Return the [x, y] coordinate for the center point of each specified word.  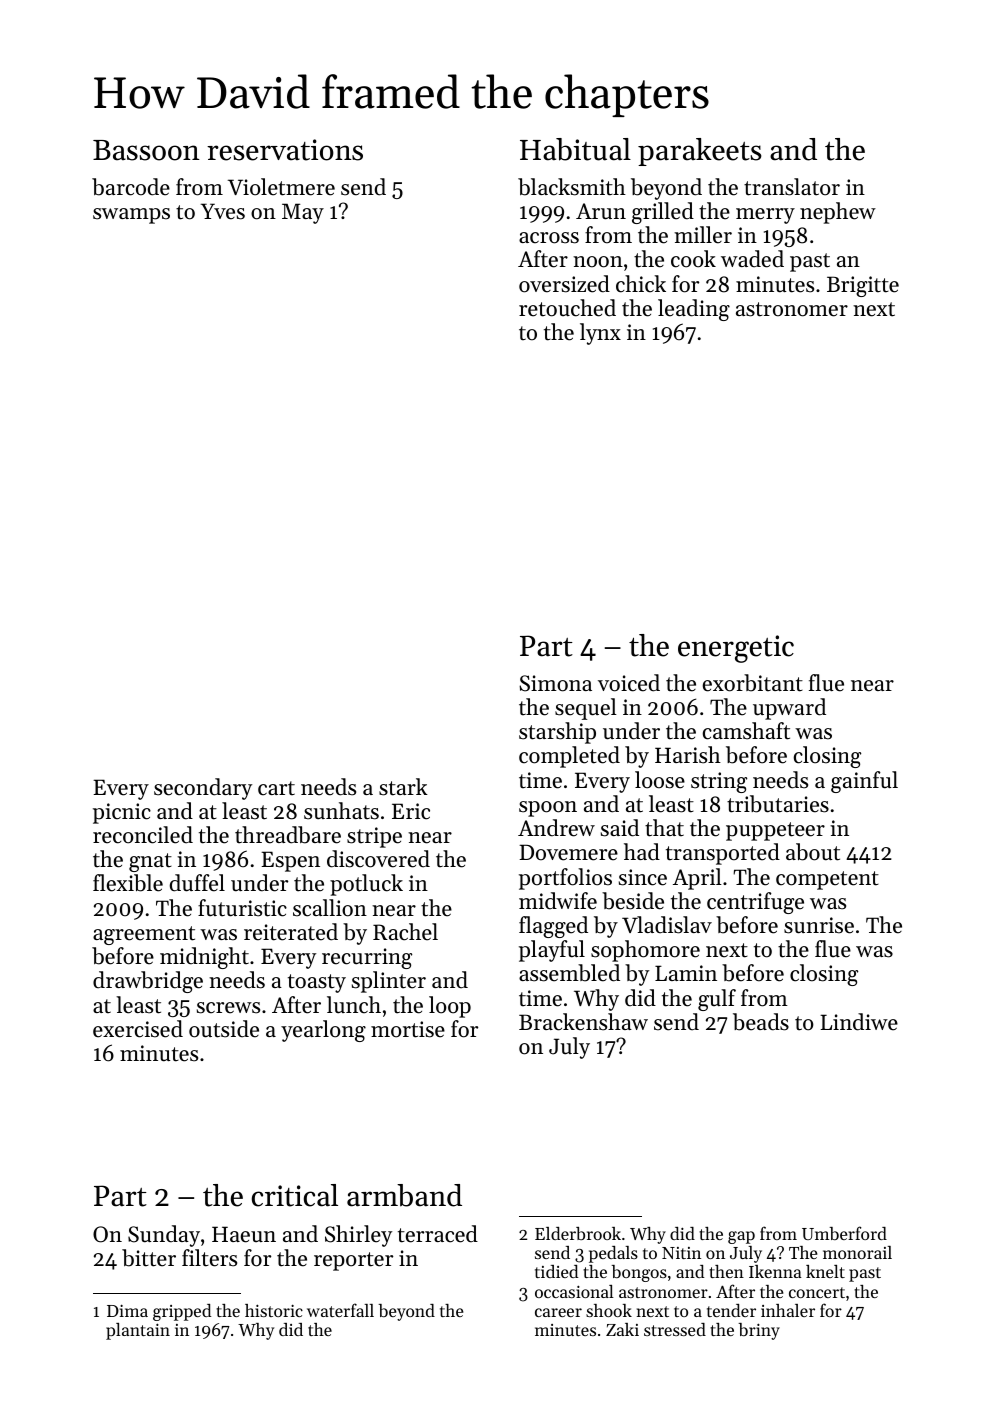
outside [224, 1029]
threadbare [288, 835]
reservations [285, 150]
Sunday [164, 1236]
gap [741, 1237]
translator [792, 187]
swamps [131, 216]
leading [694, 310]
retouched [567, 308]
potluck [366, 885]
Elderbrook [578, 1233]
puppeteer [775, 831]
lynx [600, 334]
